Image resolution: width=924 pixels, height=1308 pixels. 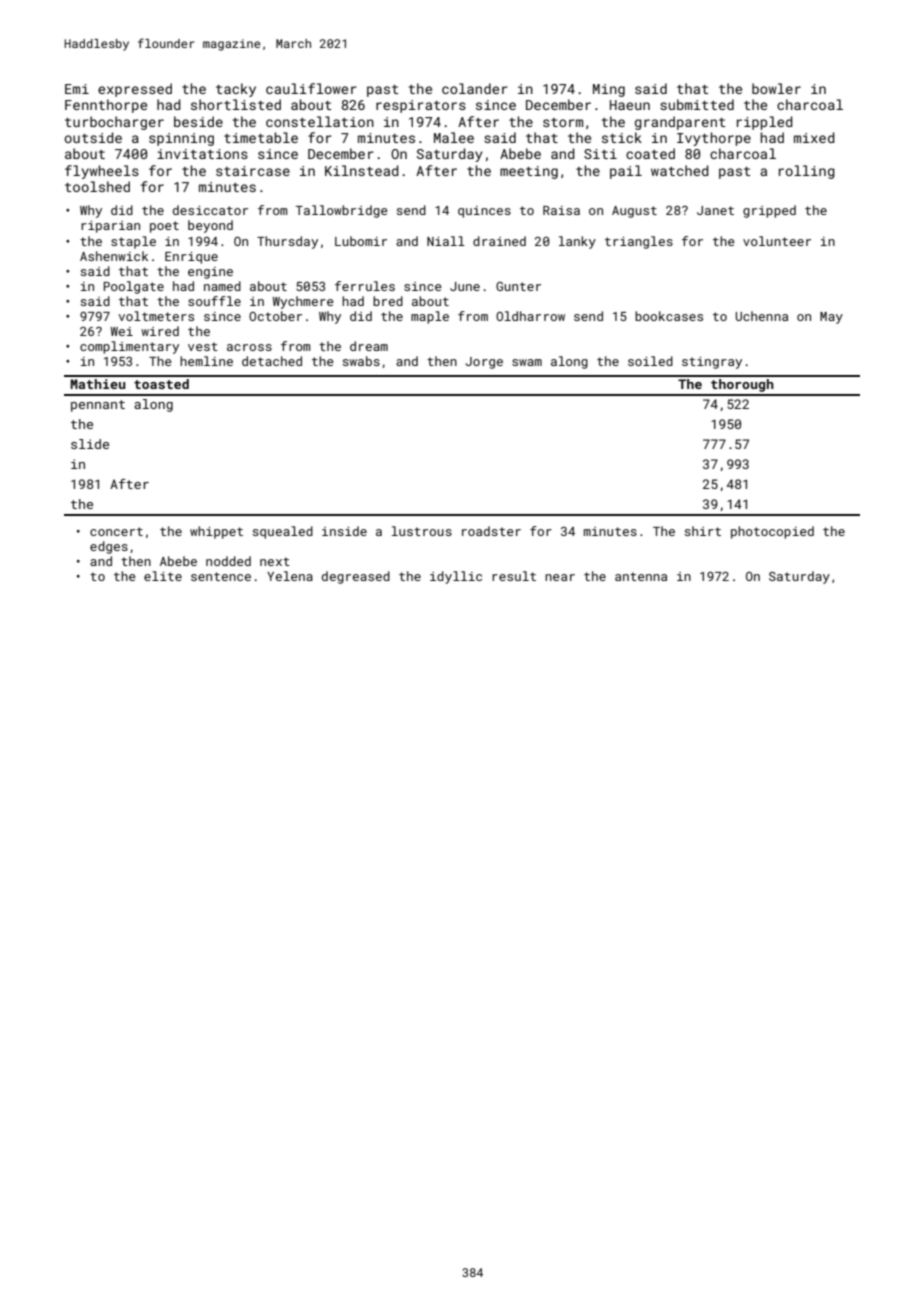 What do you see at coordinates (344, 531) in the page?
I see `inside` at bounding box center [344, 531].
